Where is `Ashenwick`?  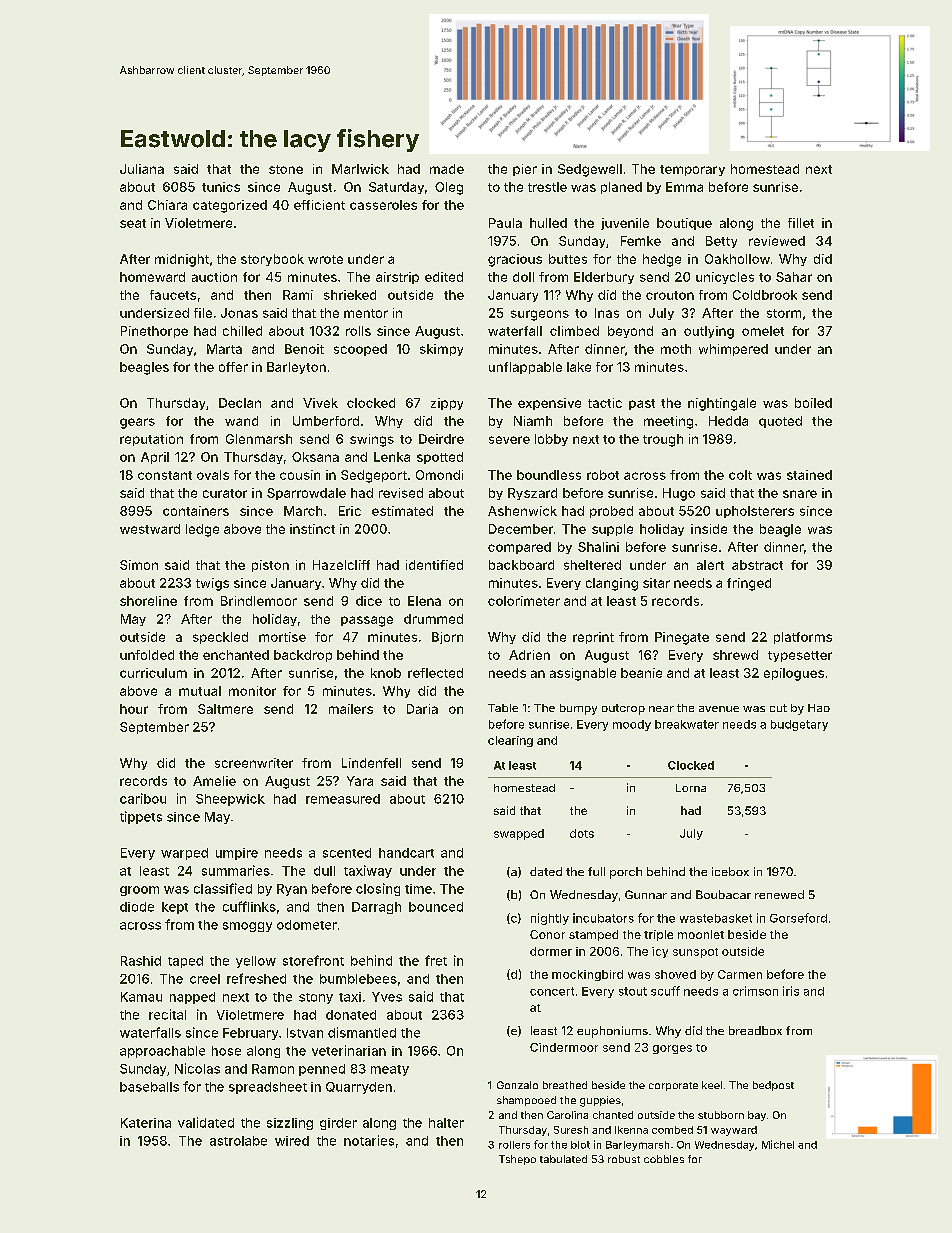
Ashenwick is located at coordinates (522, 511).
